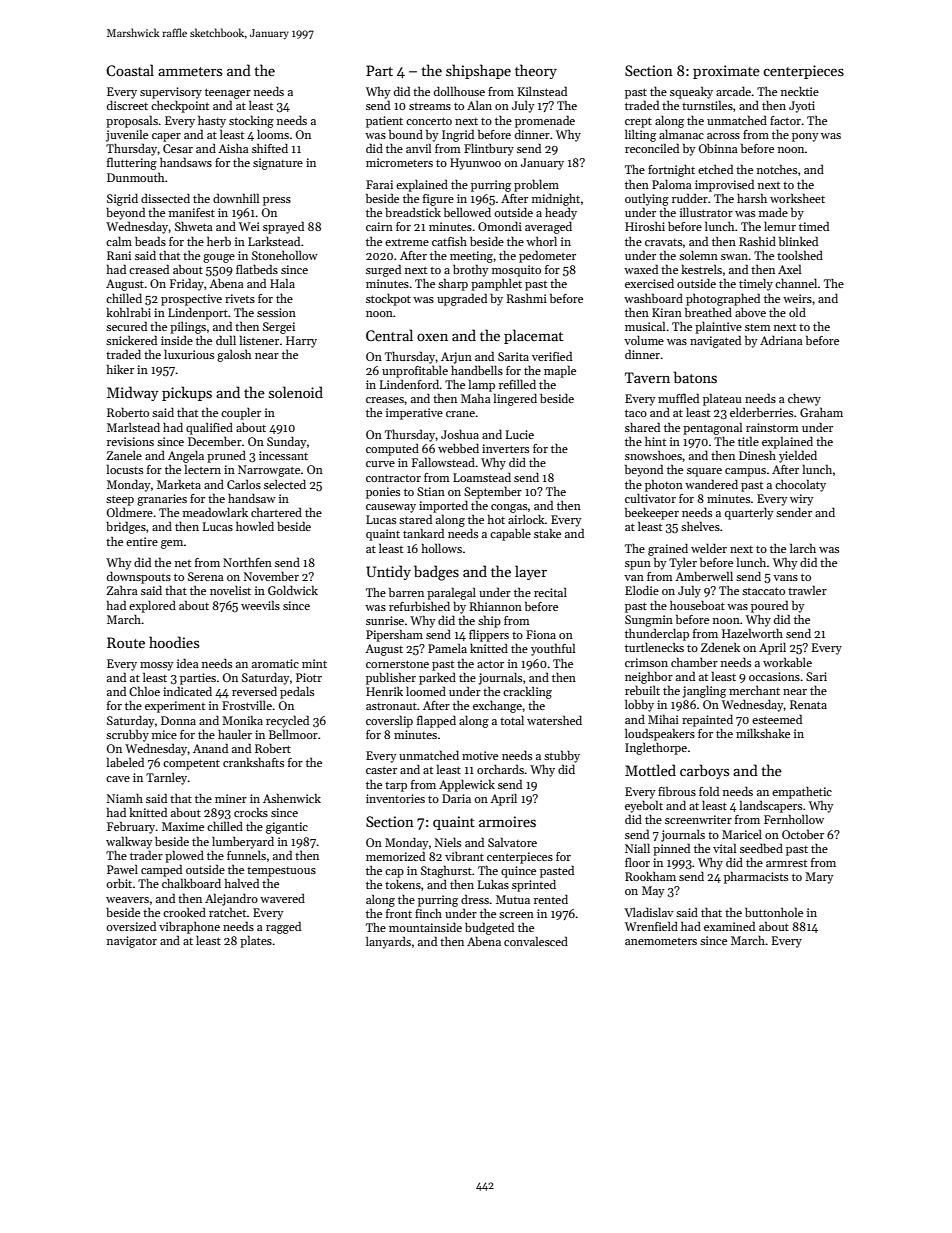 This document has width=952, height=1233. I want to click on February, so click(131, 827).
